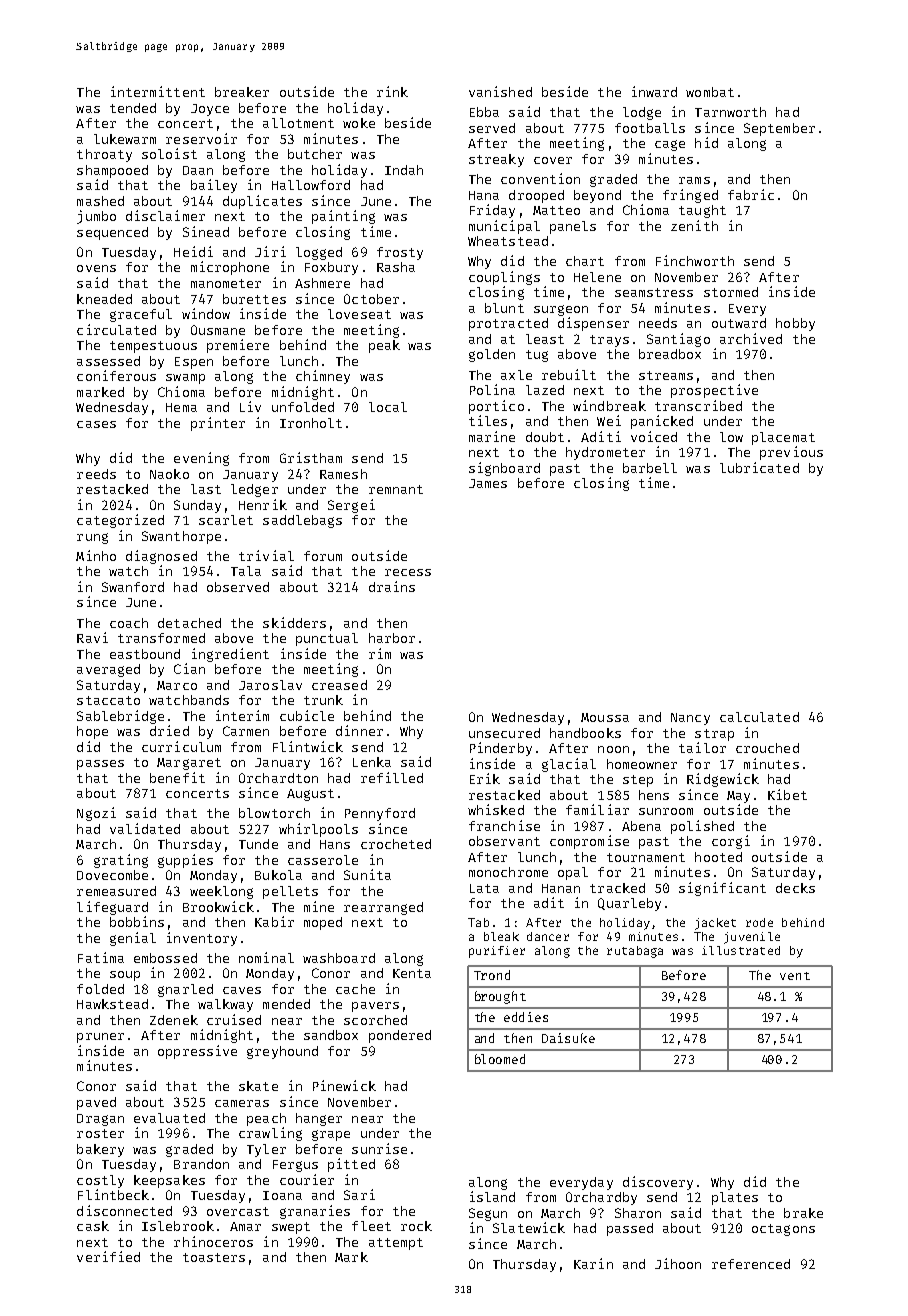 The height and width of the screenshot is (1316, 908). What do you see at coordinates (739, 323) in the screenshot?
I see `outward` at bounding box center [739, 323].
